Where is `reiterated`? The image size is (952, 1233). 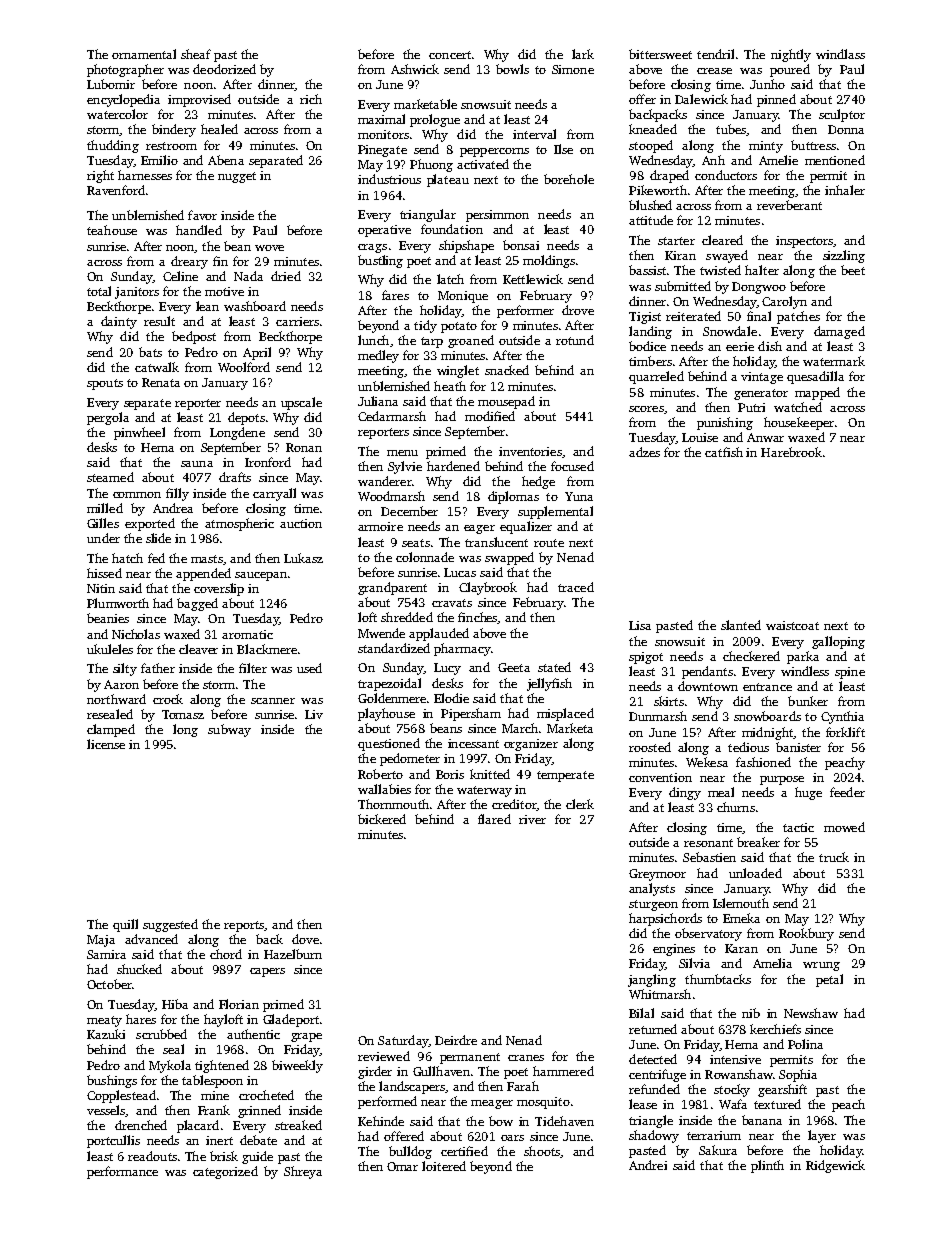 reiterated is located at coordinates (693, 316).
